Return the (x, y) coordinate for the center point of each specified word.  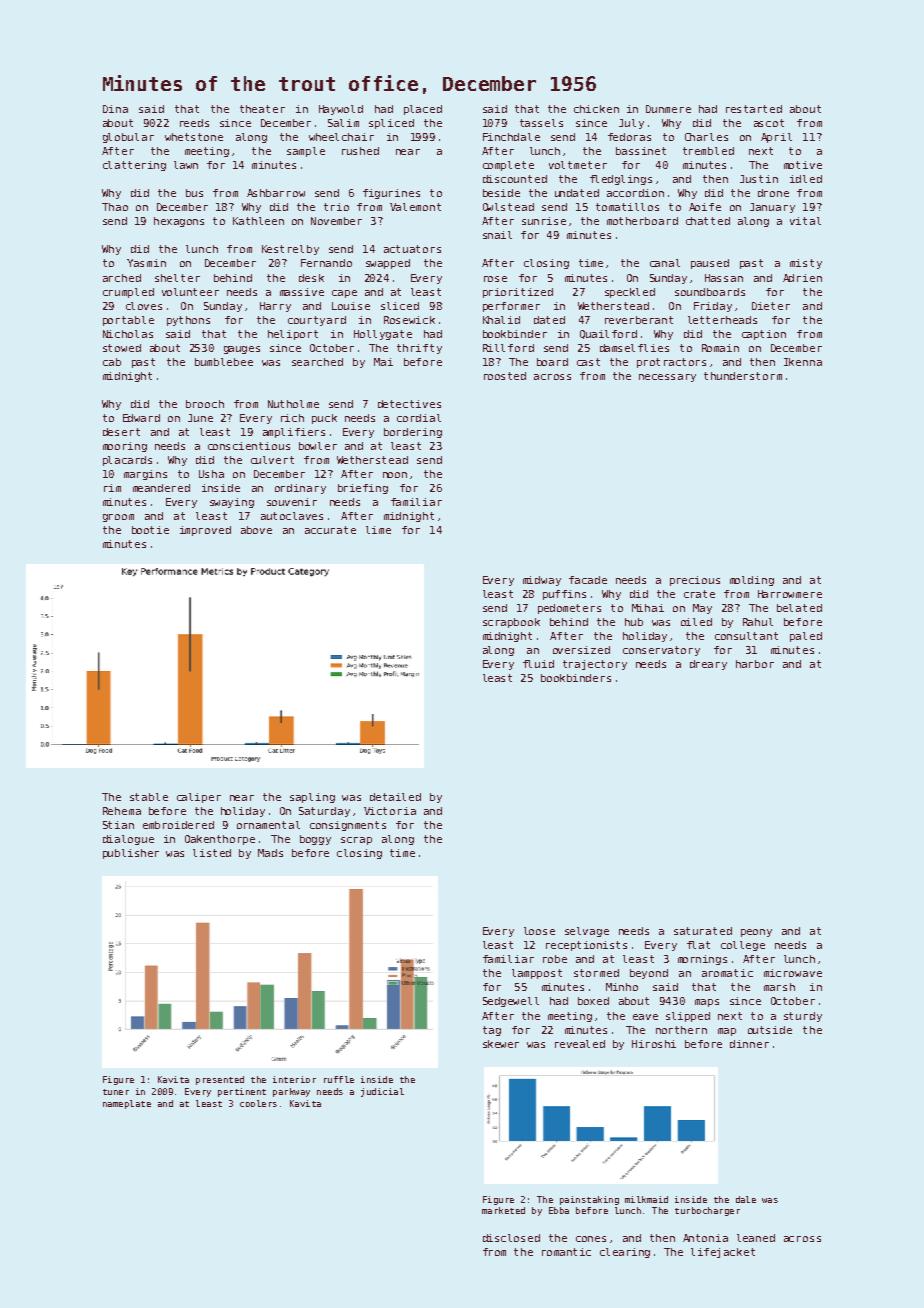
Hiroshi (654, 1044)
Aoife (705, 207)
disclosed (511, 1238)
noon (395, 475)
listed (212, 853)
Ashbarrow (276, 193)
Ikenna (803, 362)
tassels (541, 123)
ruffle (339, 1079)
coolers (258, 1103)
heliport (293, 335)
